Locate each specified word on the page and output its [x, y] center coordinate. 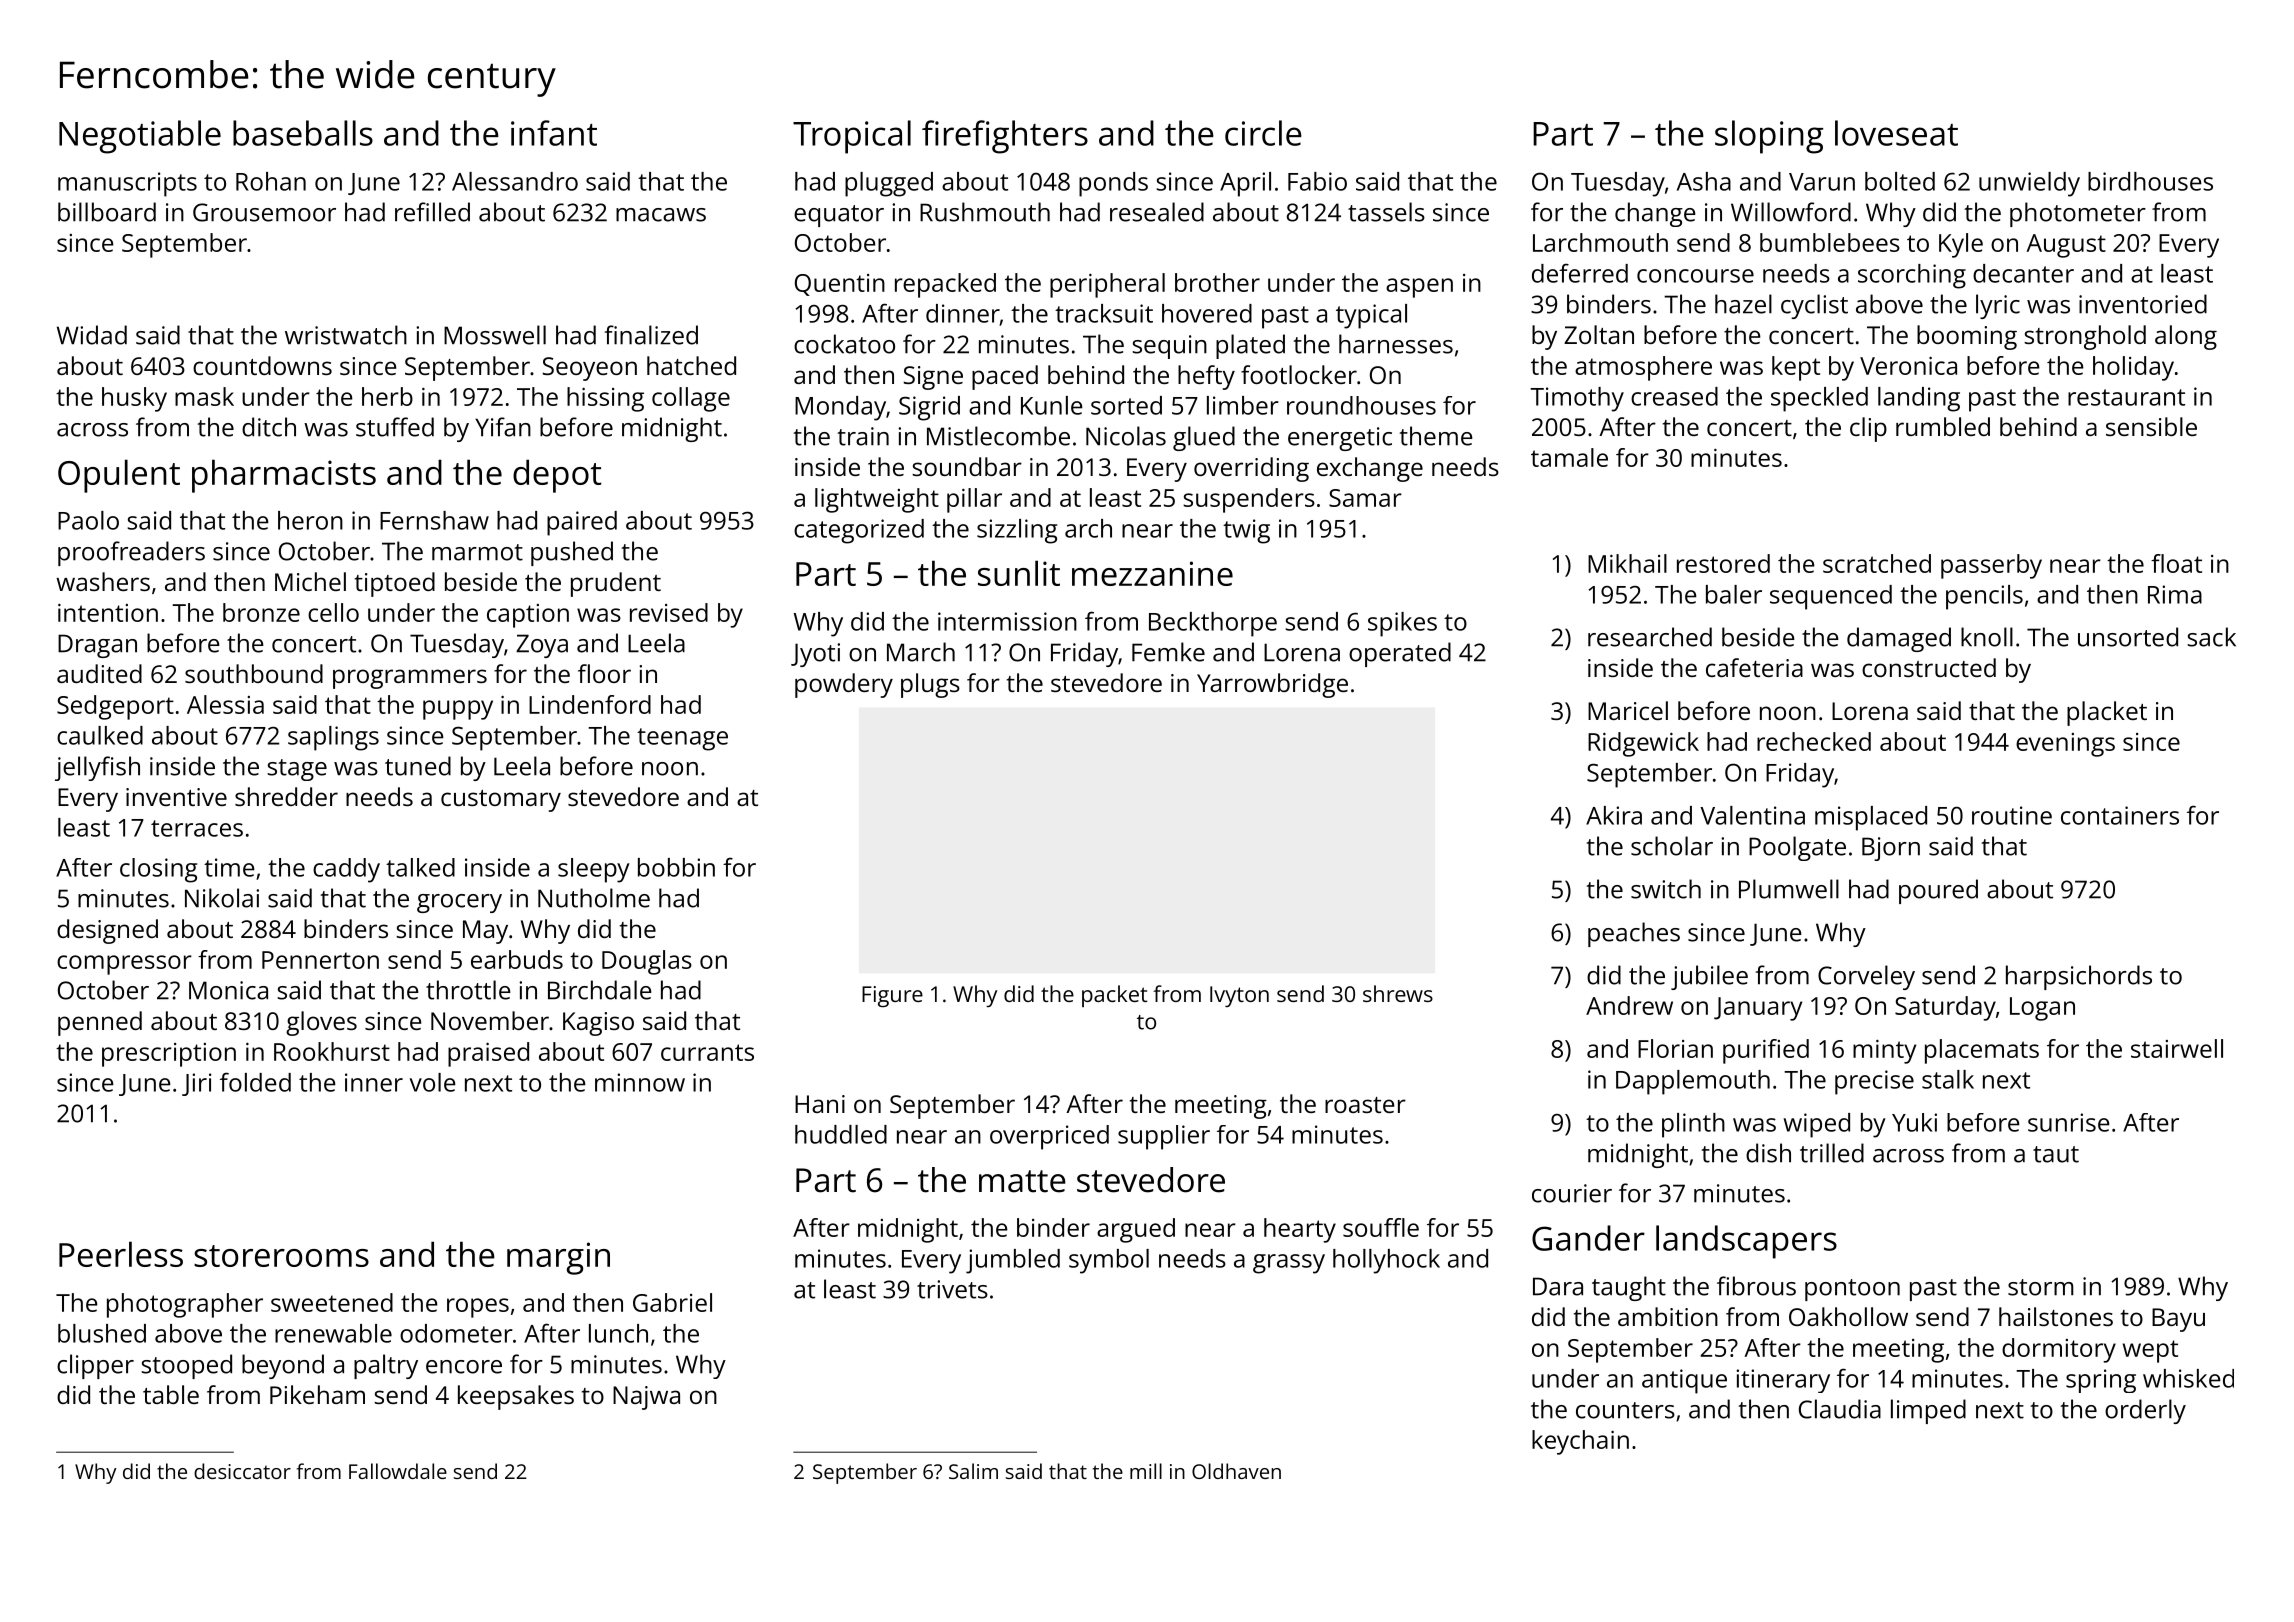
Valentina [1752, 815]
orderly [2145, 1411]
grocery [459, 903]
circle [1263, 133]
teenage [682, 739]
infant [554, 133]
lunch [618, 1333]
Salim [973, 1471]
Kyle [1961, 245]
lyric [1998, 306]
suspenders [1249, 500]
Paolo [88, 520]
